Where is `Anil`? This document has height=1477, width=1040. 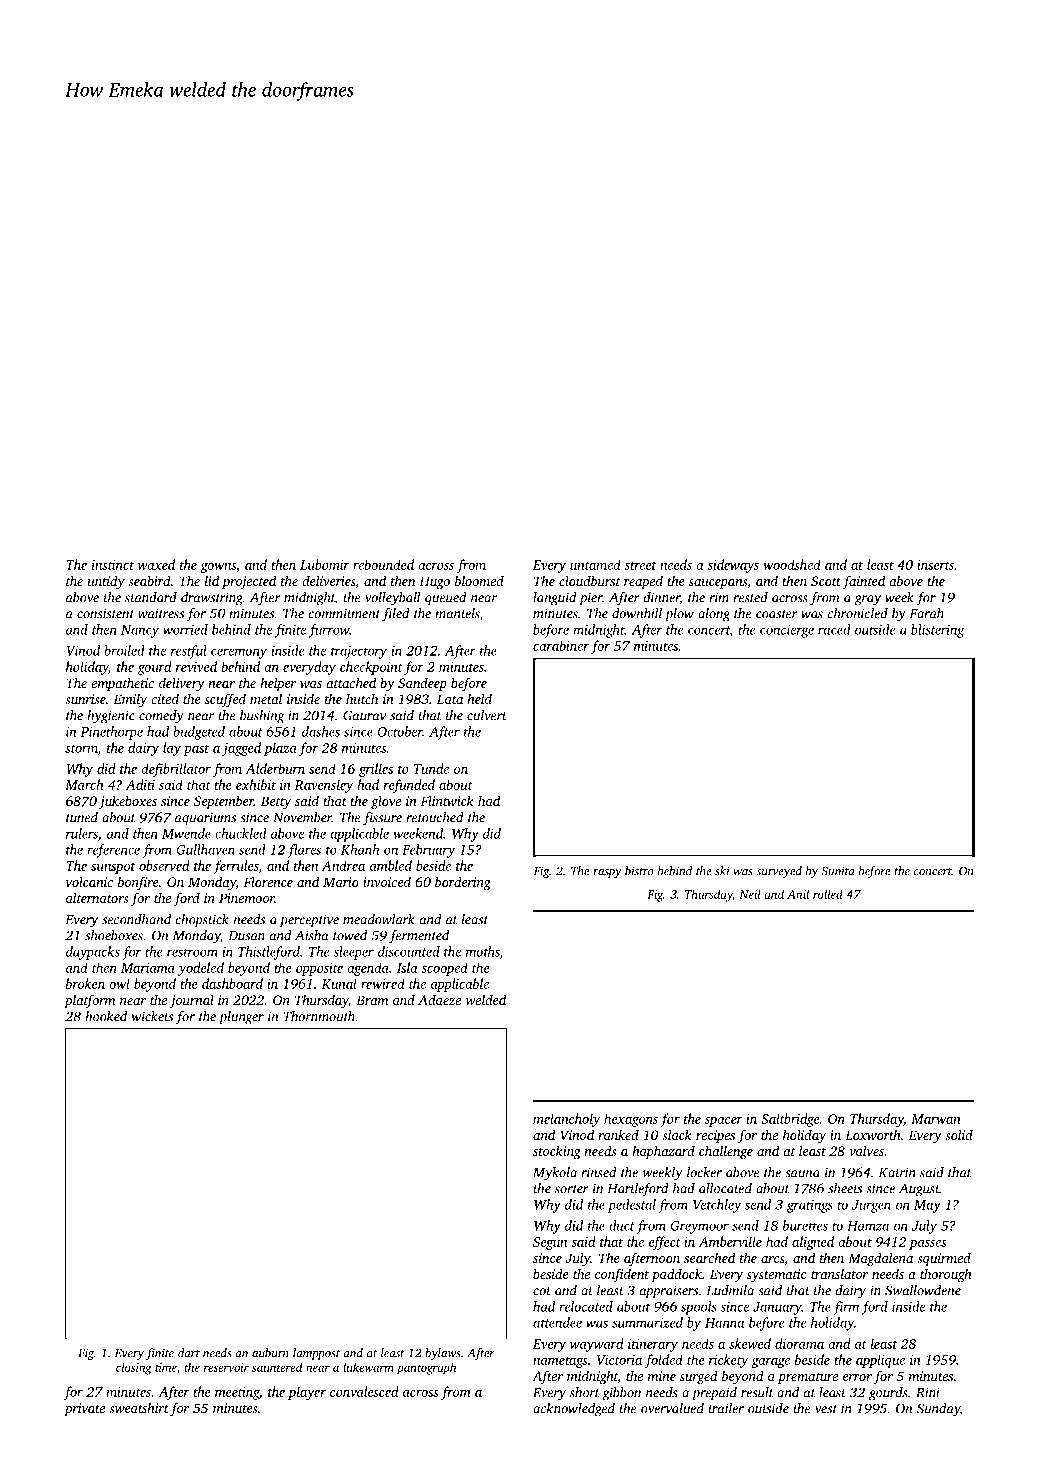
Anil is located at coordinates (798, 894).
